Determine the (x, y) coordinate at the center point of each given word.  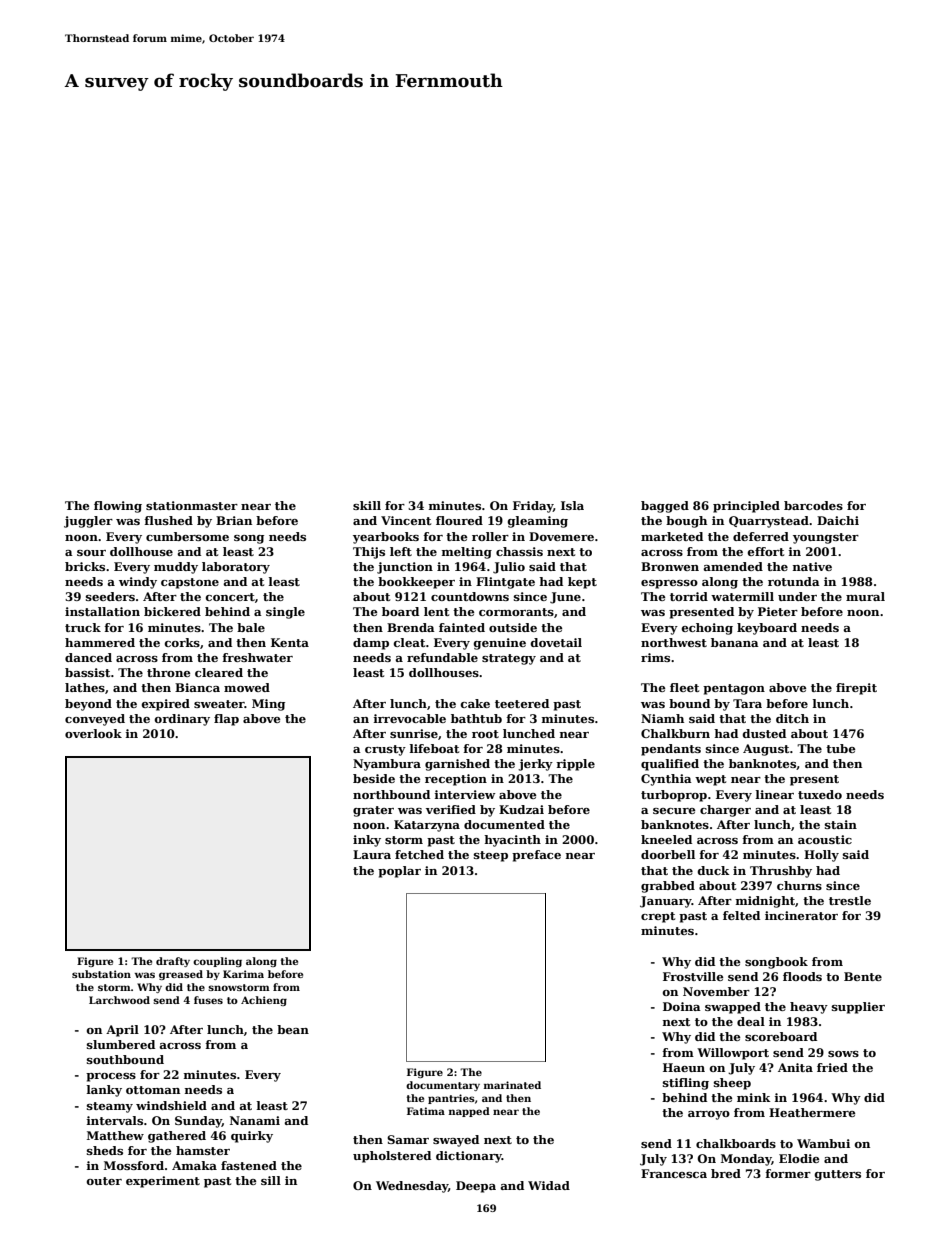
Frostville (693, 976)
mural (865, 596)
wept (710, 780)
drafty (173, 962)
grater (373, 811)
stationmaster (192, 505)
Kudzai (521, 809)
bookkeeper (416, 583)
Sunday (198, 1122)
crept (658, 917)
